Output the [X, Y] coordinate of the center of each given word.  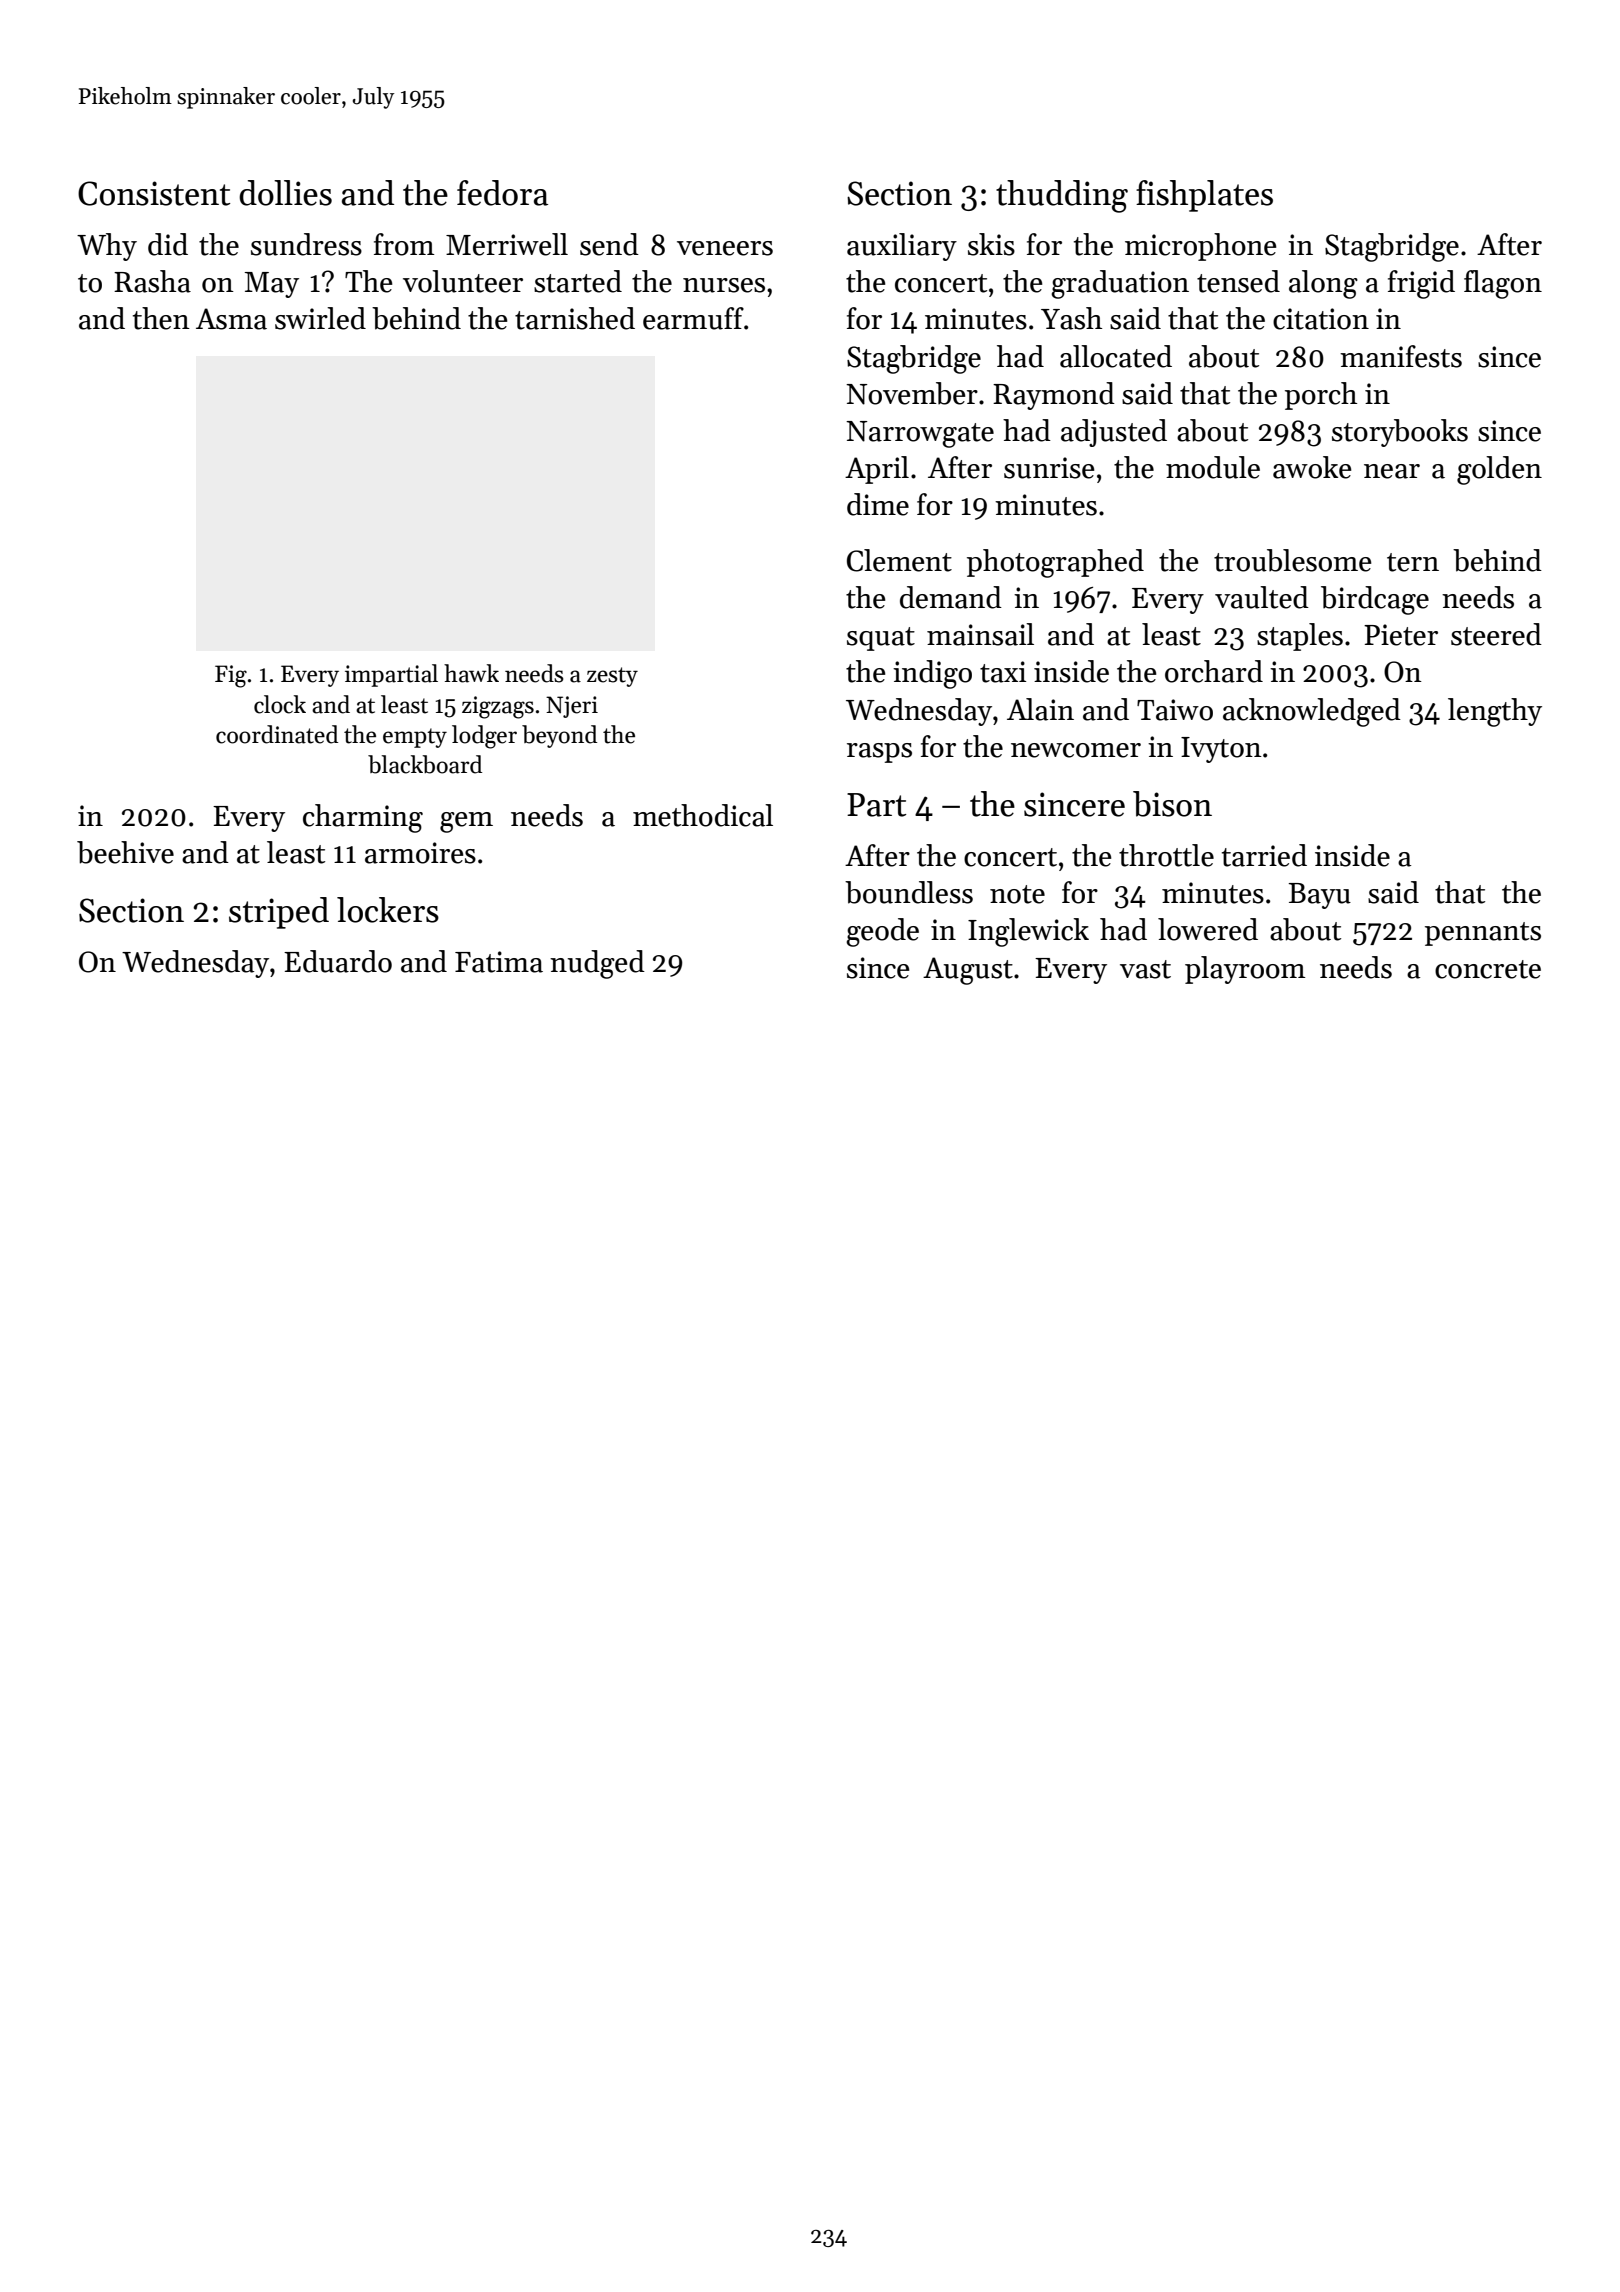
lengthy [1495, 712]
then [161, 318]
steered [1496, 634]
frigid [1421, 284]
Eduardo [338, 961]
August [968, 971]
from [404, 244]
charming [363, 818]
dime [878, 504]
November [912, 393]
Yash [1071, 318]
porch [1321, 396]
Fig [231, 676]
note [1017, 894]
